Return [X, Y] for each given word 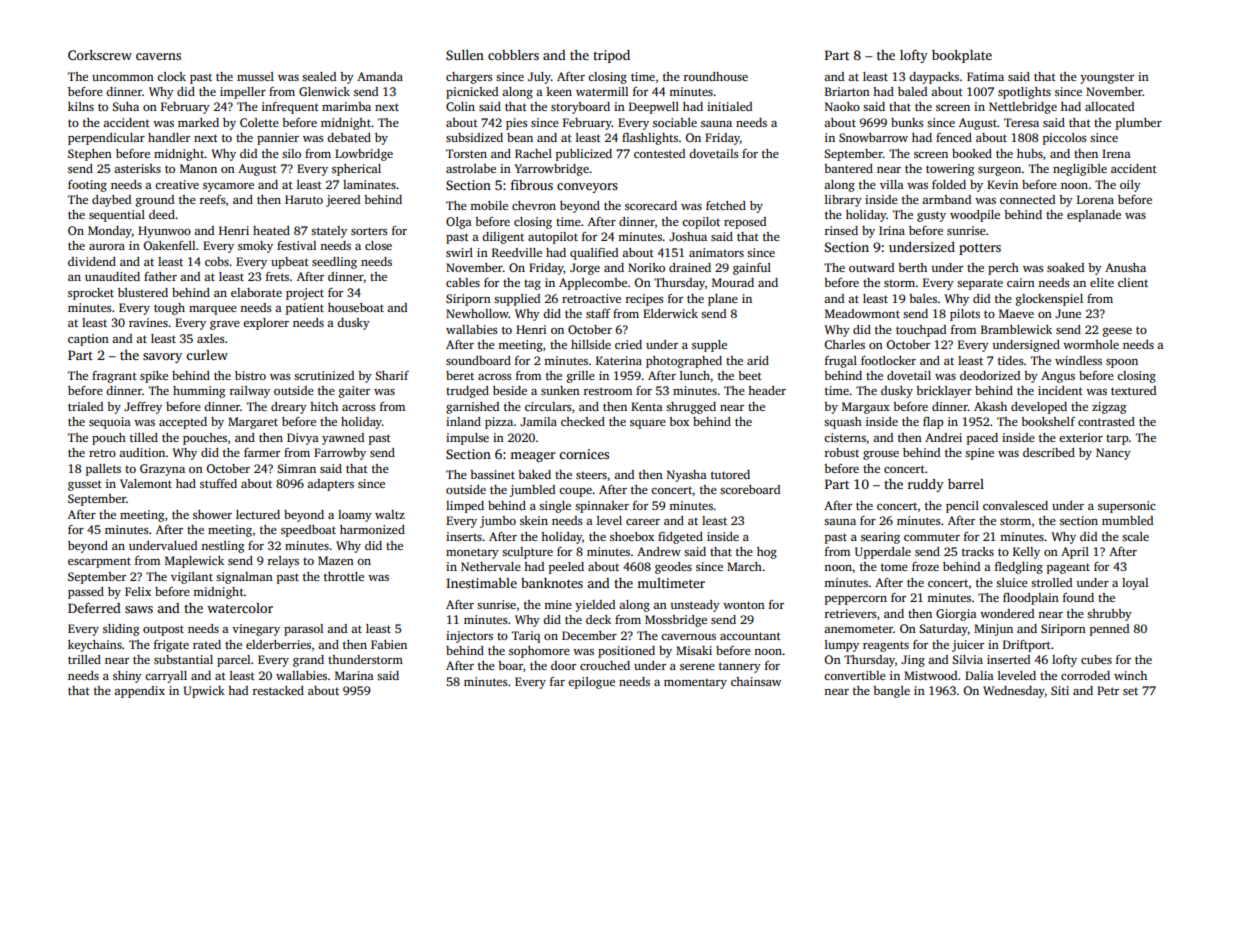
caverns [158, 56]
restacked [278, 690]
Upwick [204, 692]
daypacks [934, 78]
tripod [611, 56]
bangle [891, 692]
